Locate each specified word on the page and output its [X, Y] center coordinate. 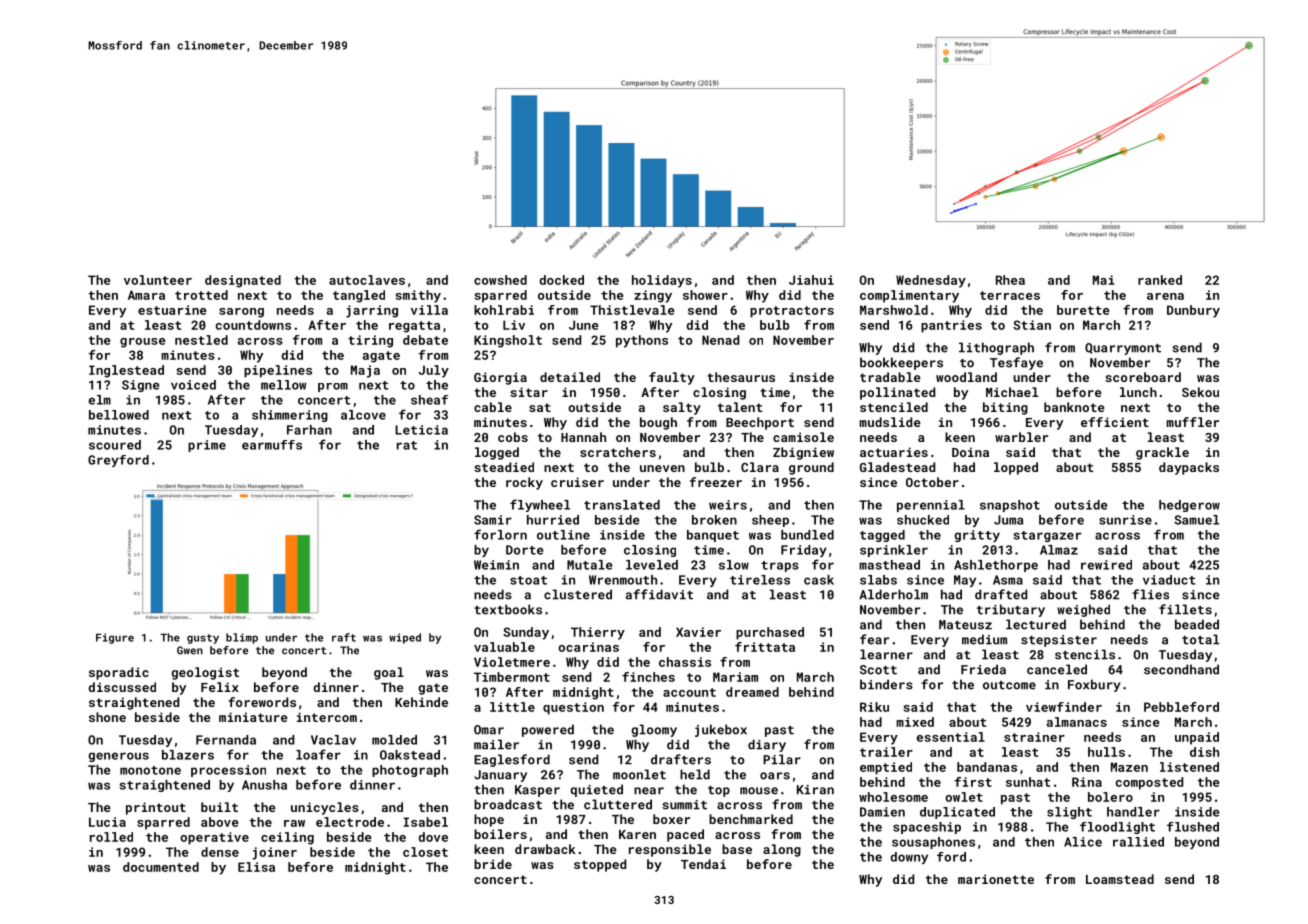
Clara [760, 467]
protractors [792, 312]
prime [207, 446]
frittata [765, 647]
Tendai [703, 864]
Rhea [1010, 280]
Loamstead [1120, 879]
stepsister [1059, 641]
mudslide [890, 422]
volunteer [158, 280]
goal [389, 673]
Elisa [256, 867]
